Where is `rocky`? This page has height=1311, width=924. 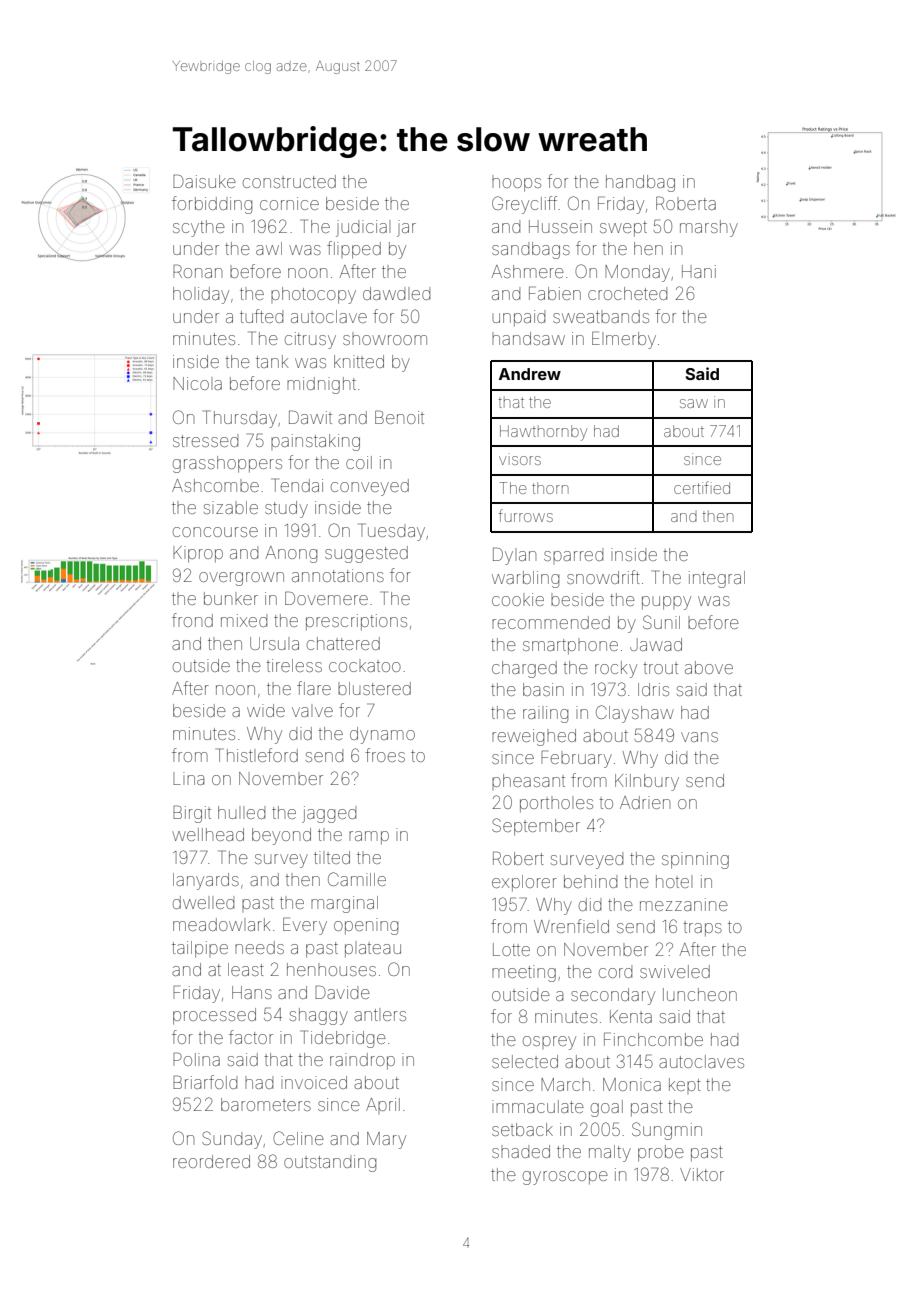
rocky is located at coordinates (616, 669).
